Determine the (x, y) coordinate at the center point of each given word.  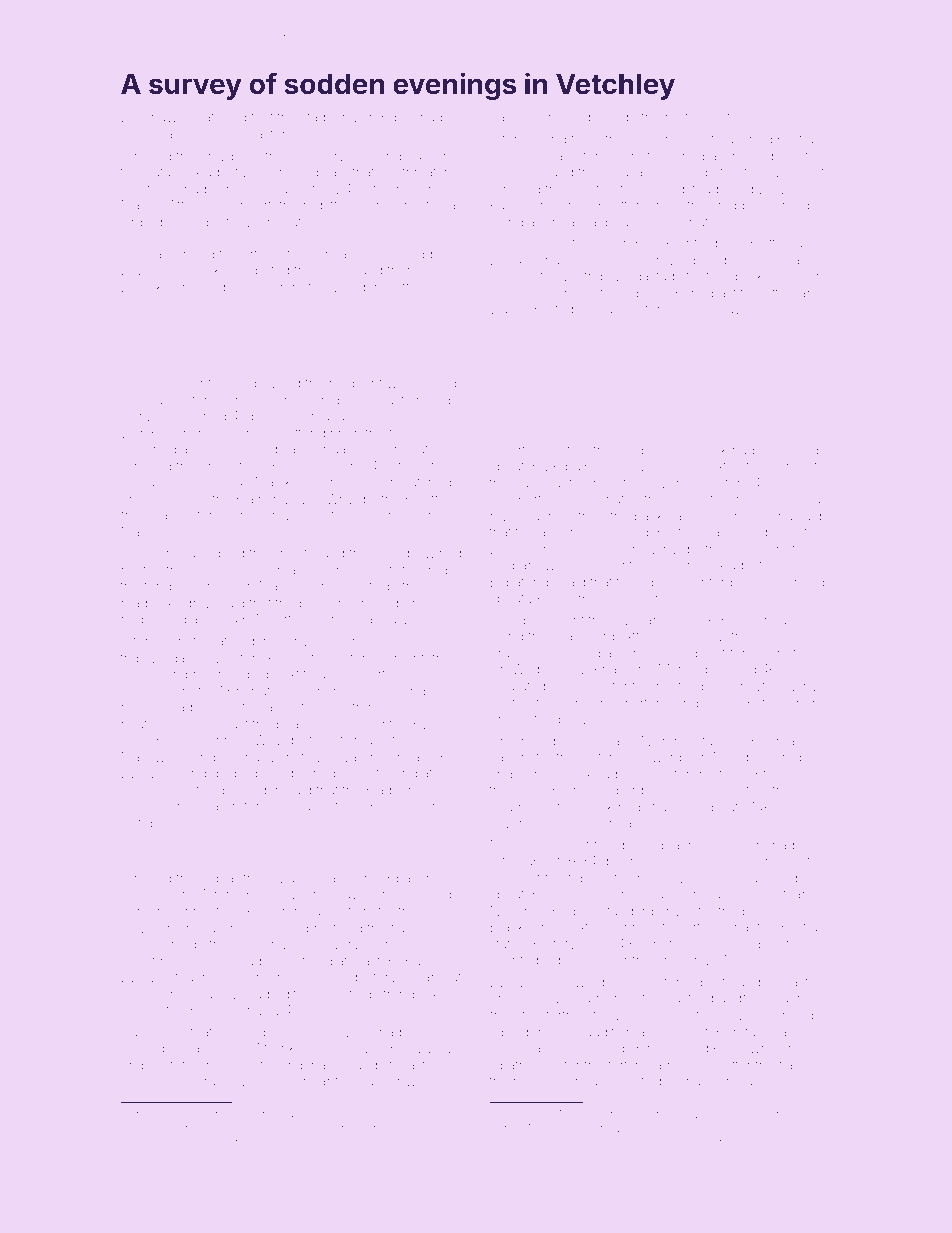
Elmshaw (149, 117)
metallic (688, 117)
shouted (565, 117)
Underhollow (413, 603)
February (784, 1129)
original (143, 1066)
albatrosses (524, 1065)
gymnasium (157, 692)
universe (726, 516)
